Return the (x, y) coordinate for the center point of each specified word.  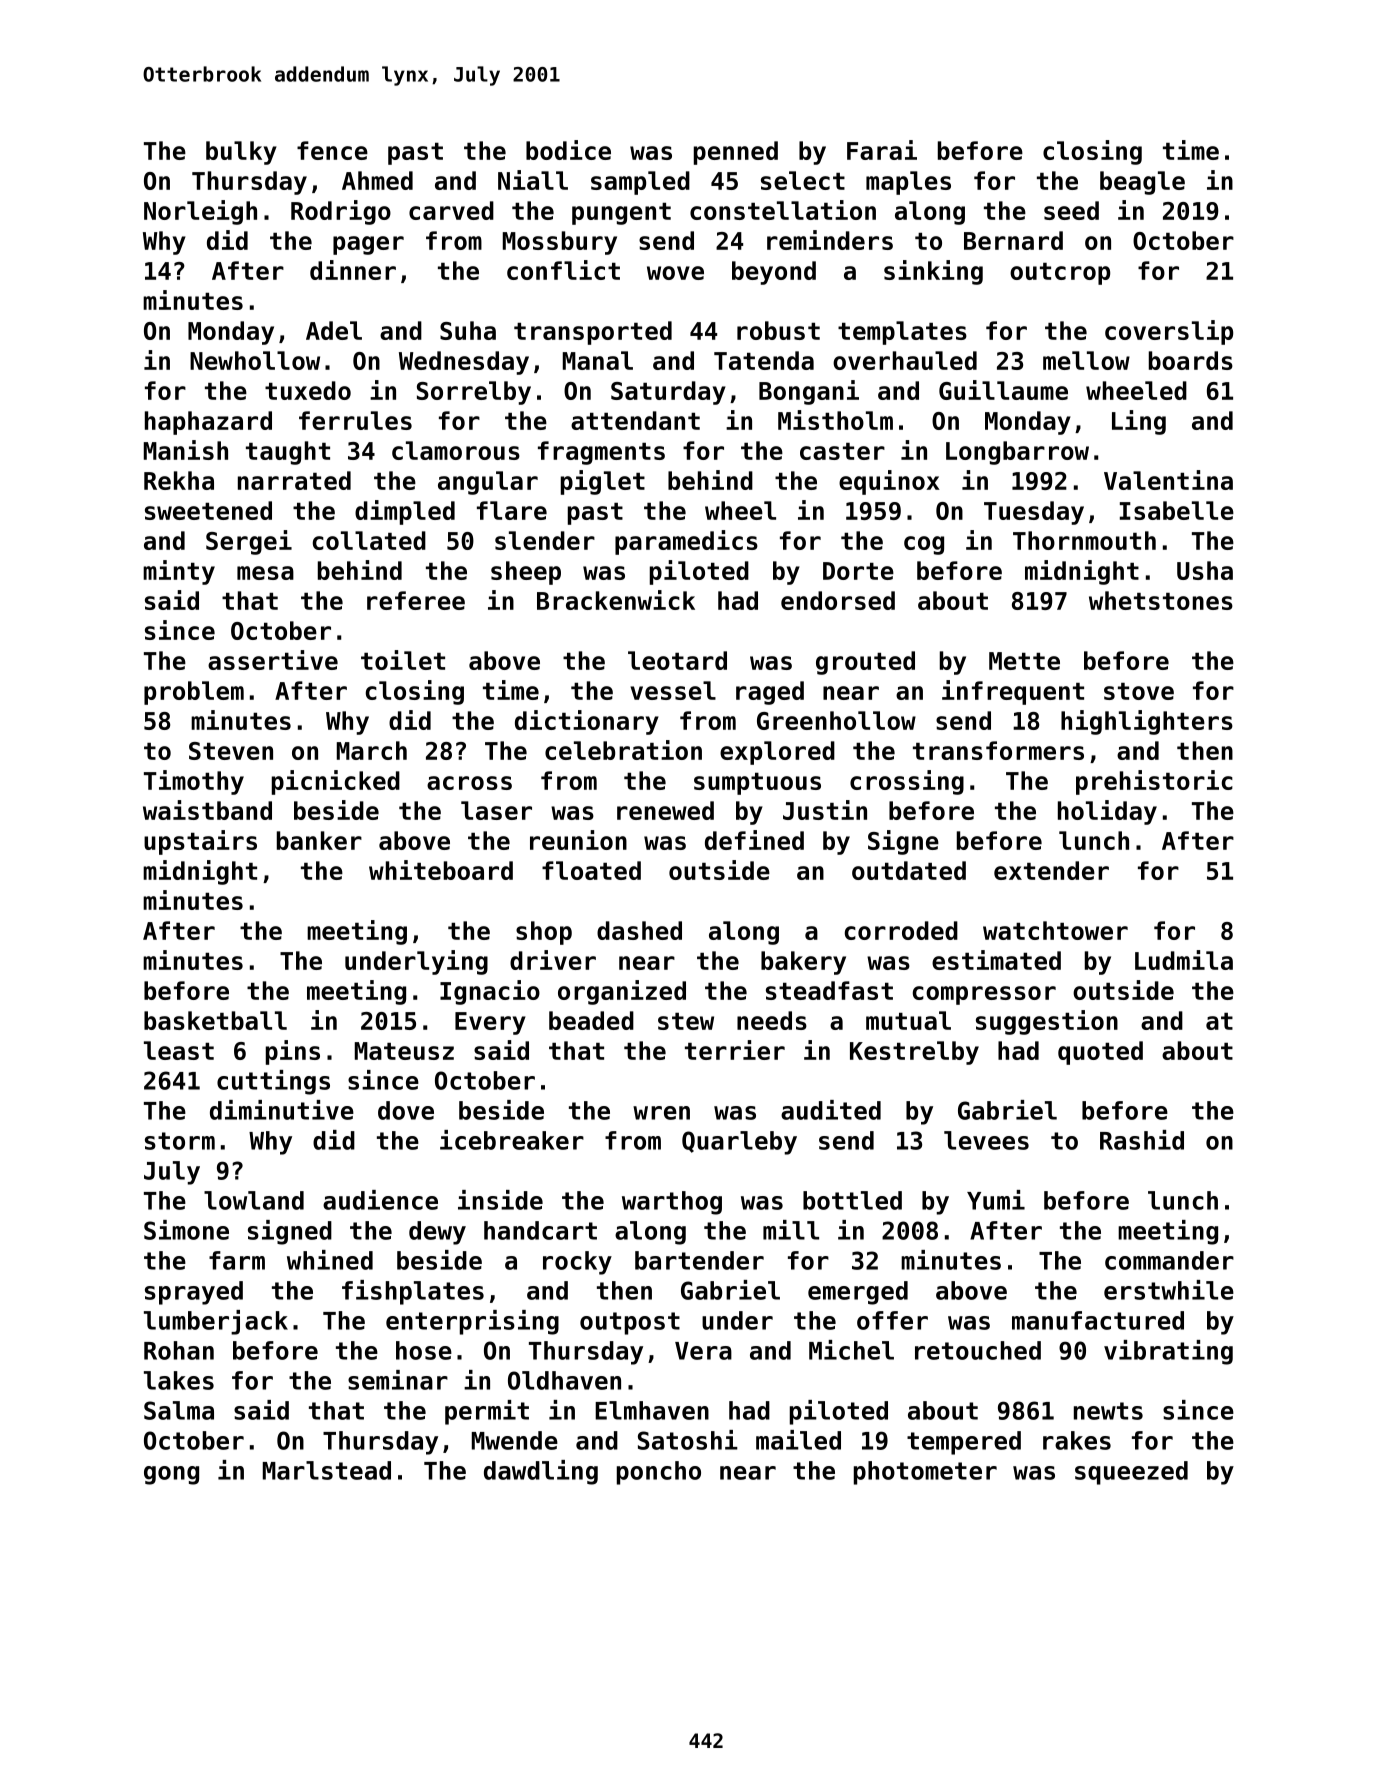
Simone (186, 1230)
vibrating (1168, 1352)
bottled (852, 1200)
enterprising (472, 1322)
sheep (526, 573)
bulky (241, 153)
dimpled (405, 512)
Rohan (179, 1350)
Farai (882, 150)
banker (319, 840)
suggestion (1047, 1022)
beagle (1142, 183)
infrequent (1013, 692)
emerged (858, 1293)
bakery (803, 963)
